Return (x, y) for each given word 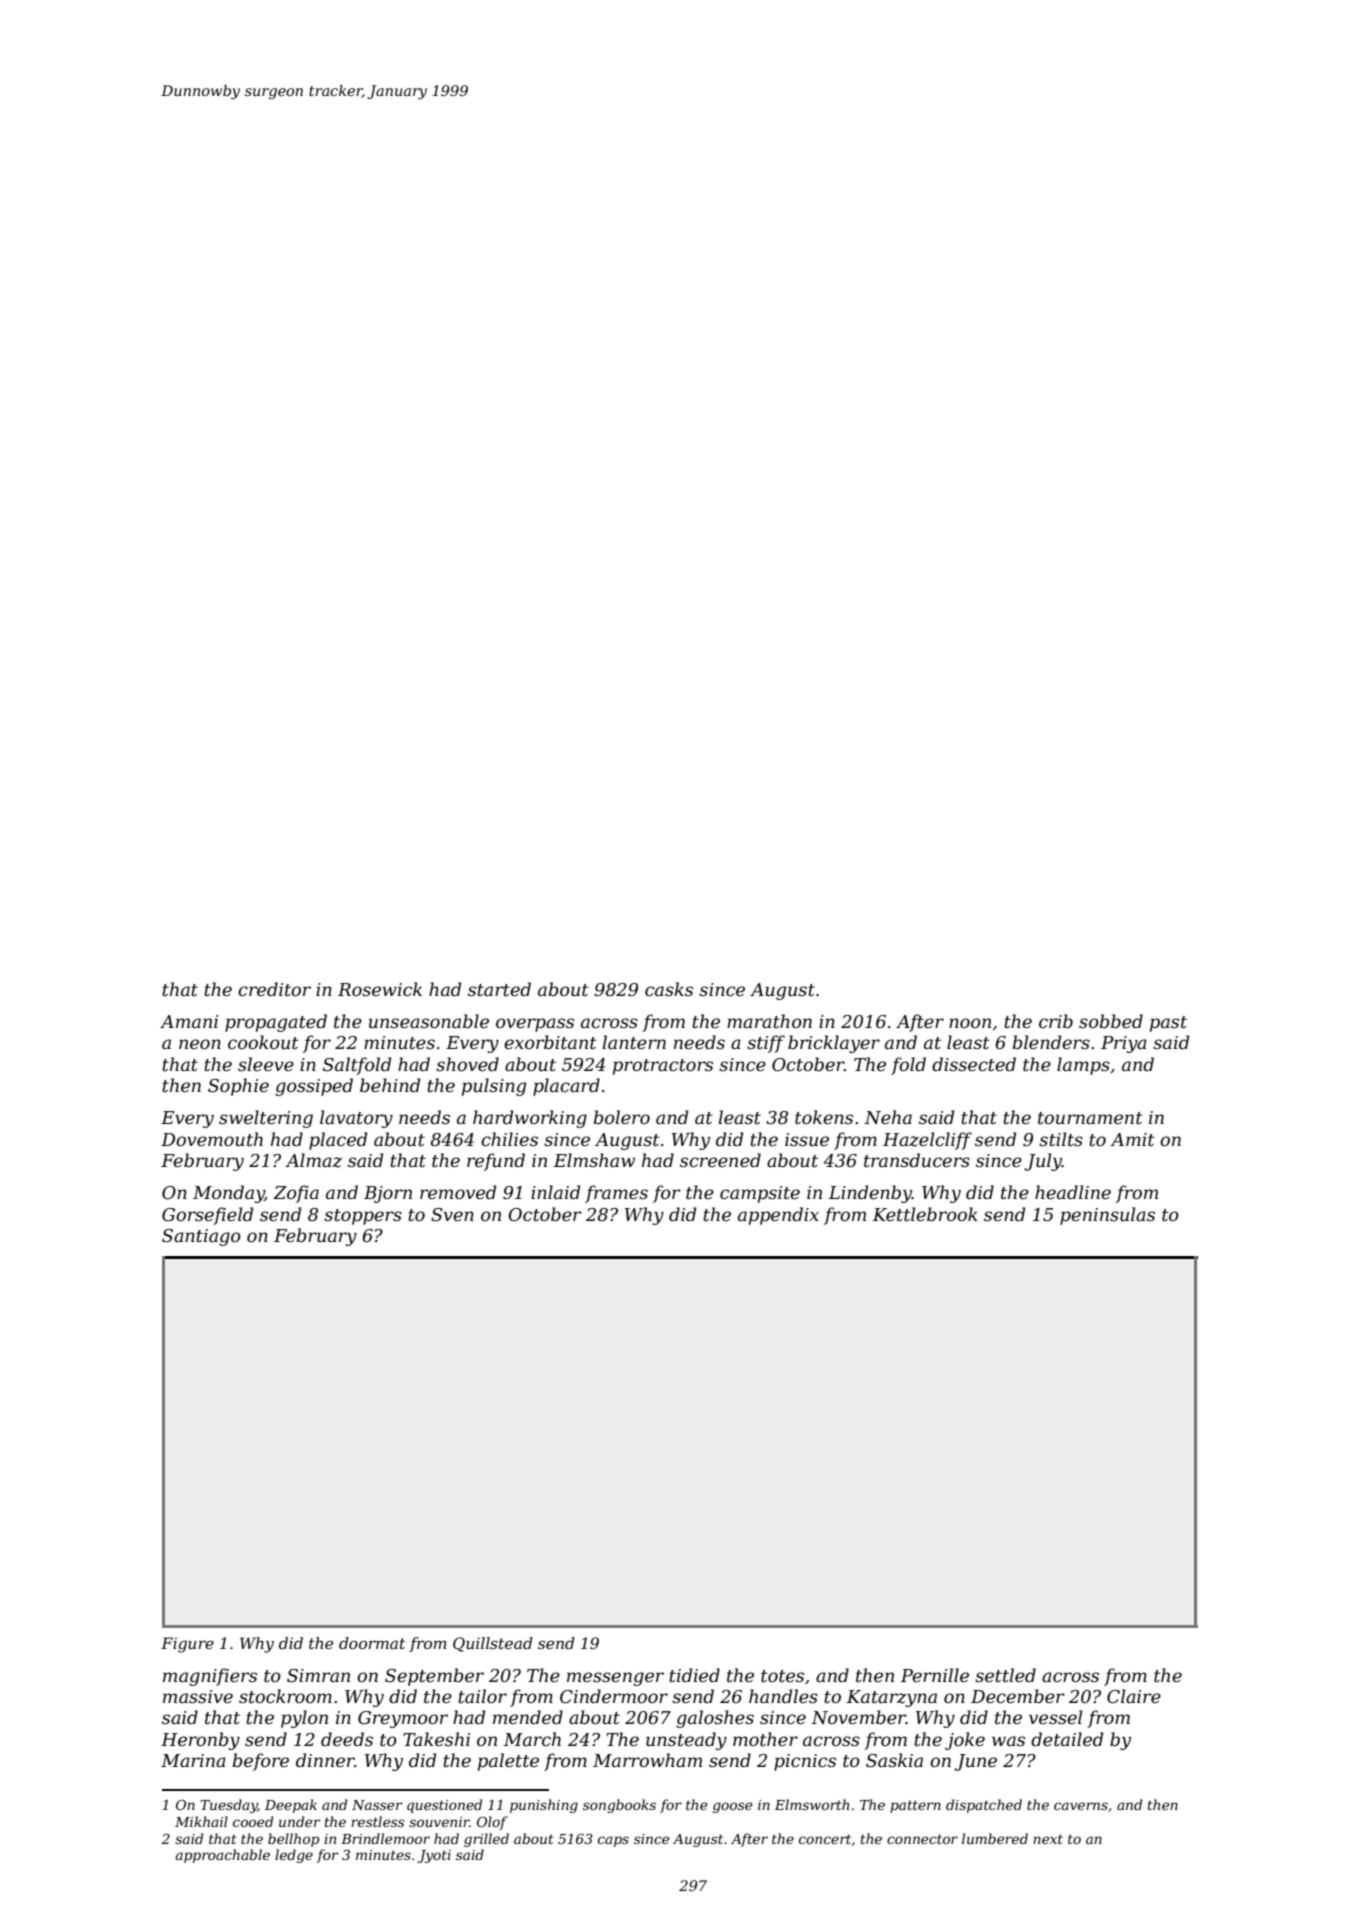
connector (922, 1839)
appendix (778, 1216)
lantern (634, 1042)
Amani (189, 1021)
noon (970, 1023)
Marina (193, 1760)
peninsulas (1107, 1216)
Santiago (201, 1237)
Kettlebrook (925, 1214)
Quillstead (493, 1644)
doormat (372, 1643)
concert (825, 1839)
